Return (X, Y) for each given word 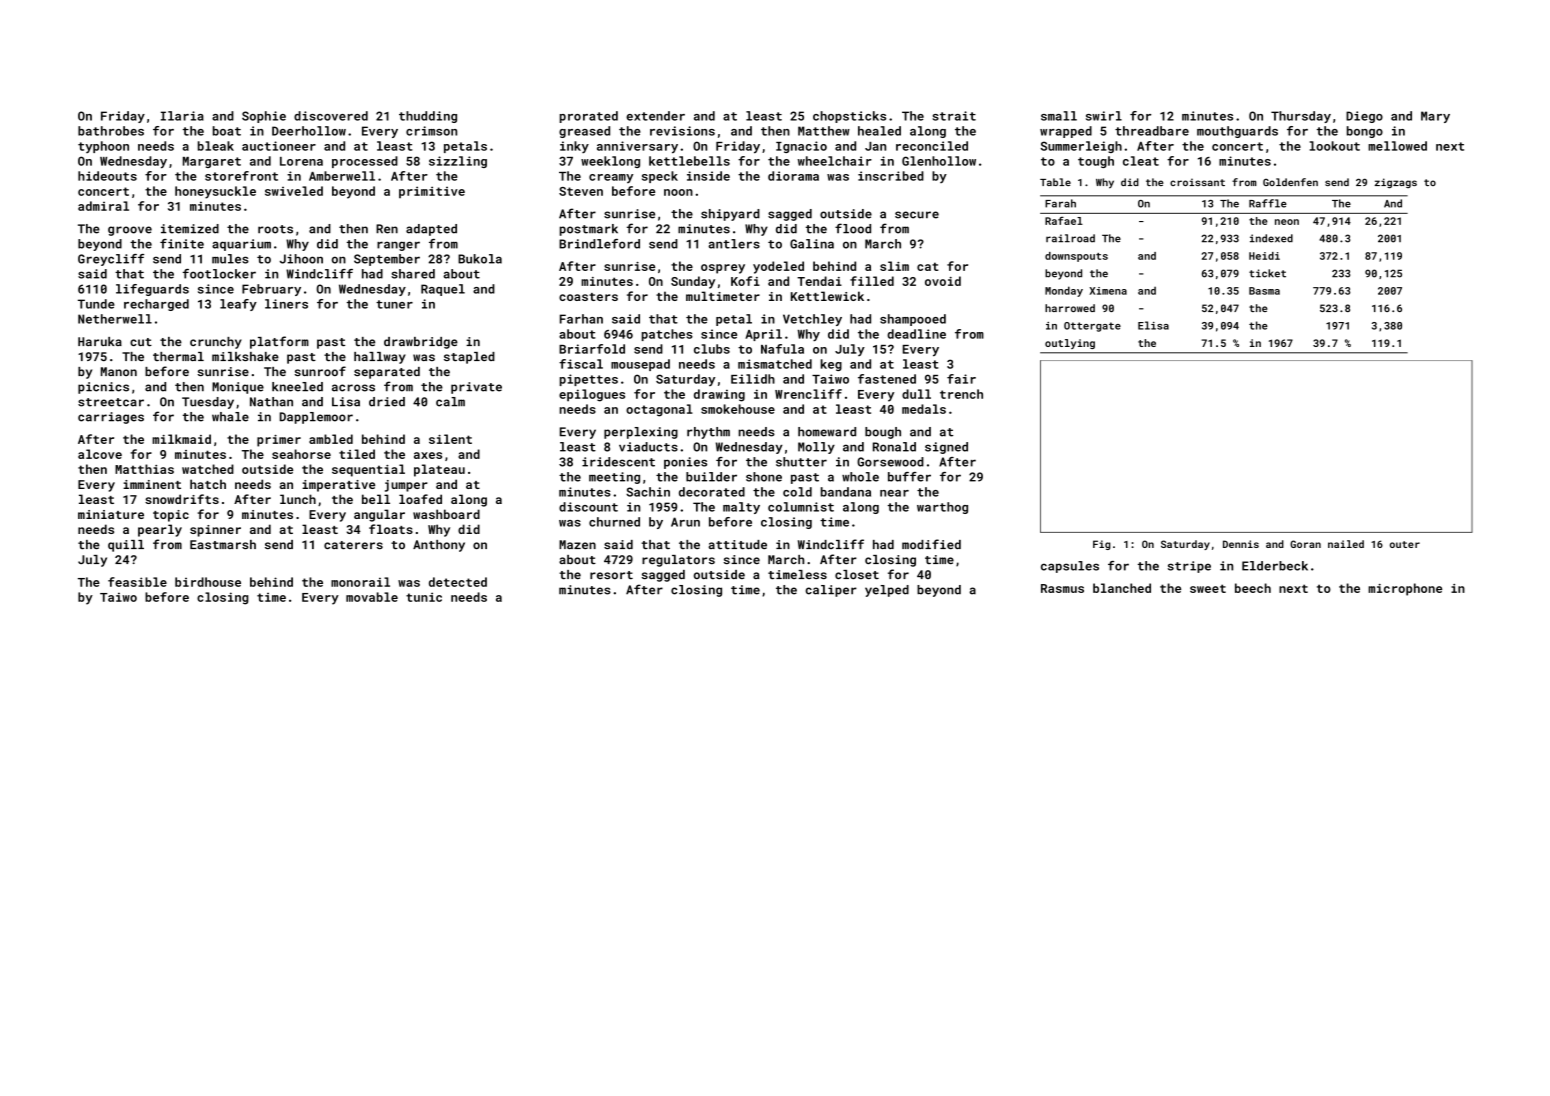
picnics (103, 388)
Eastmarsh (223, 544)
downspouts (1076, 257)
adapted (431, 230)
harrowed (1070, 308)
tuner (394, 304)
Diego (1364, 117)
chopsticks (849, 117)
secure (917, 215)
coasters (588, 297)
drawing (719, 395)
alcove (100, 454)
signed (946, 448)
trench (961, 394)
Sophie (264, 117)
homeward (827, 432)
